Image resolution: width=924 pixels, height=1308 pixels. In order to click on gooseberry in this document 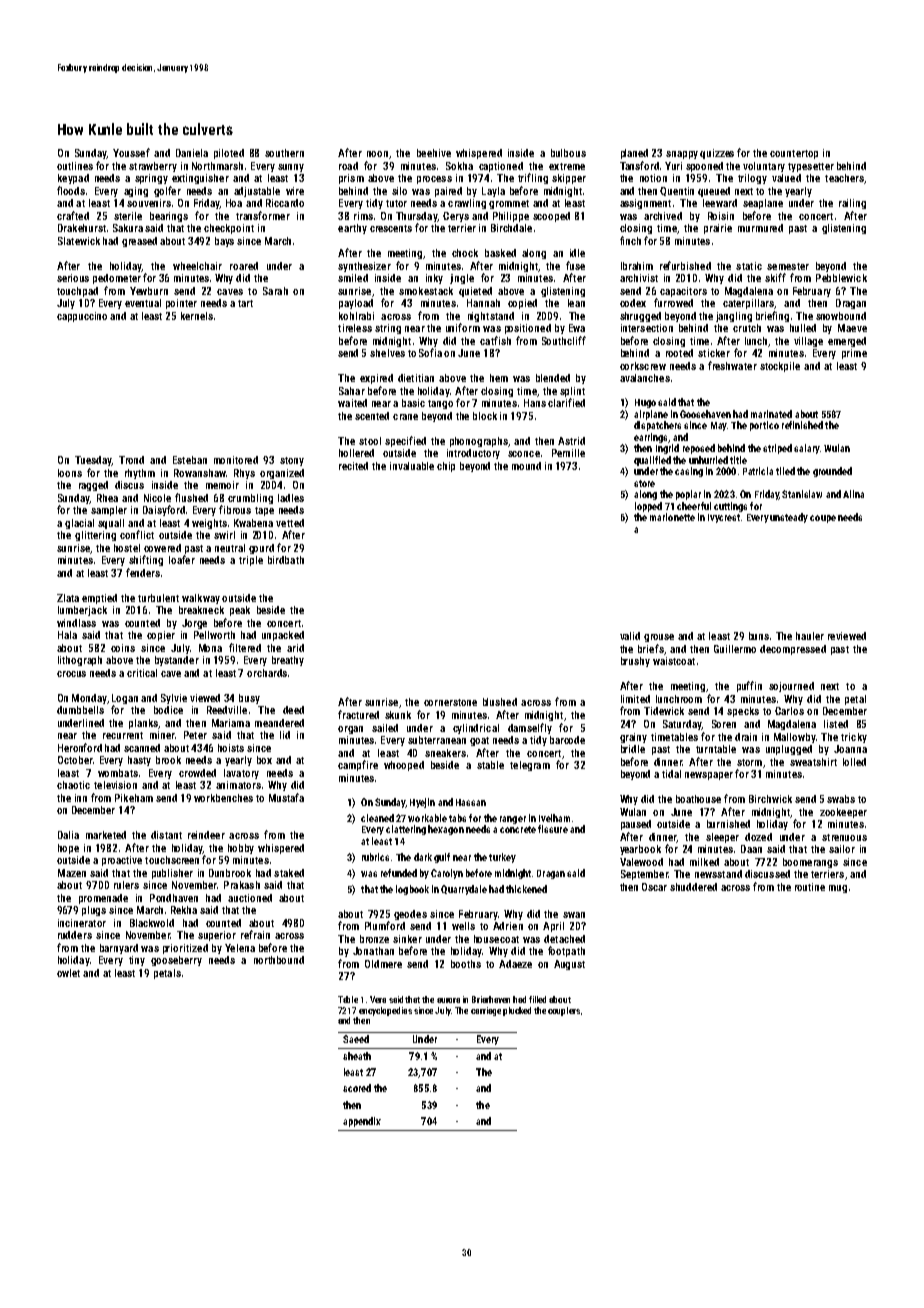, I will do `click(176, 961)`.
